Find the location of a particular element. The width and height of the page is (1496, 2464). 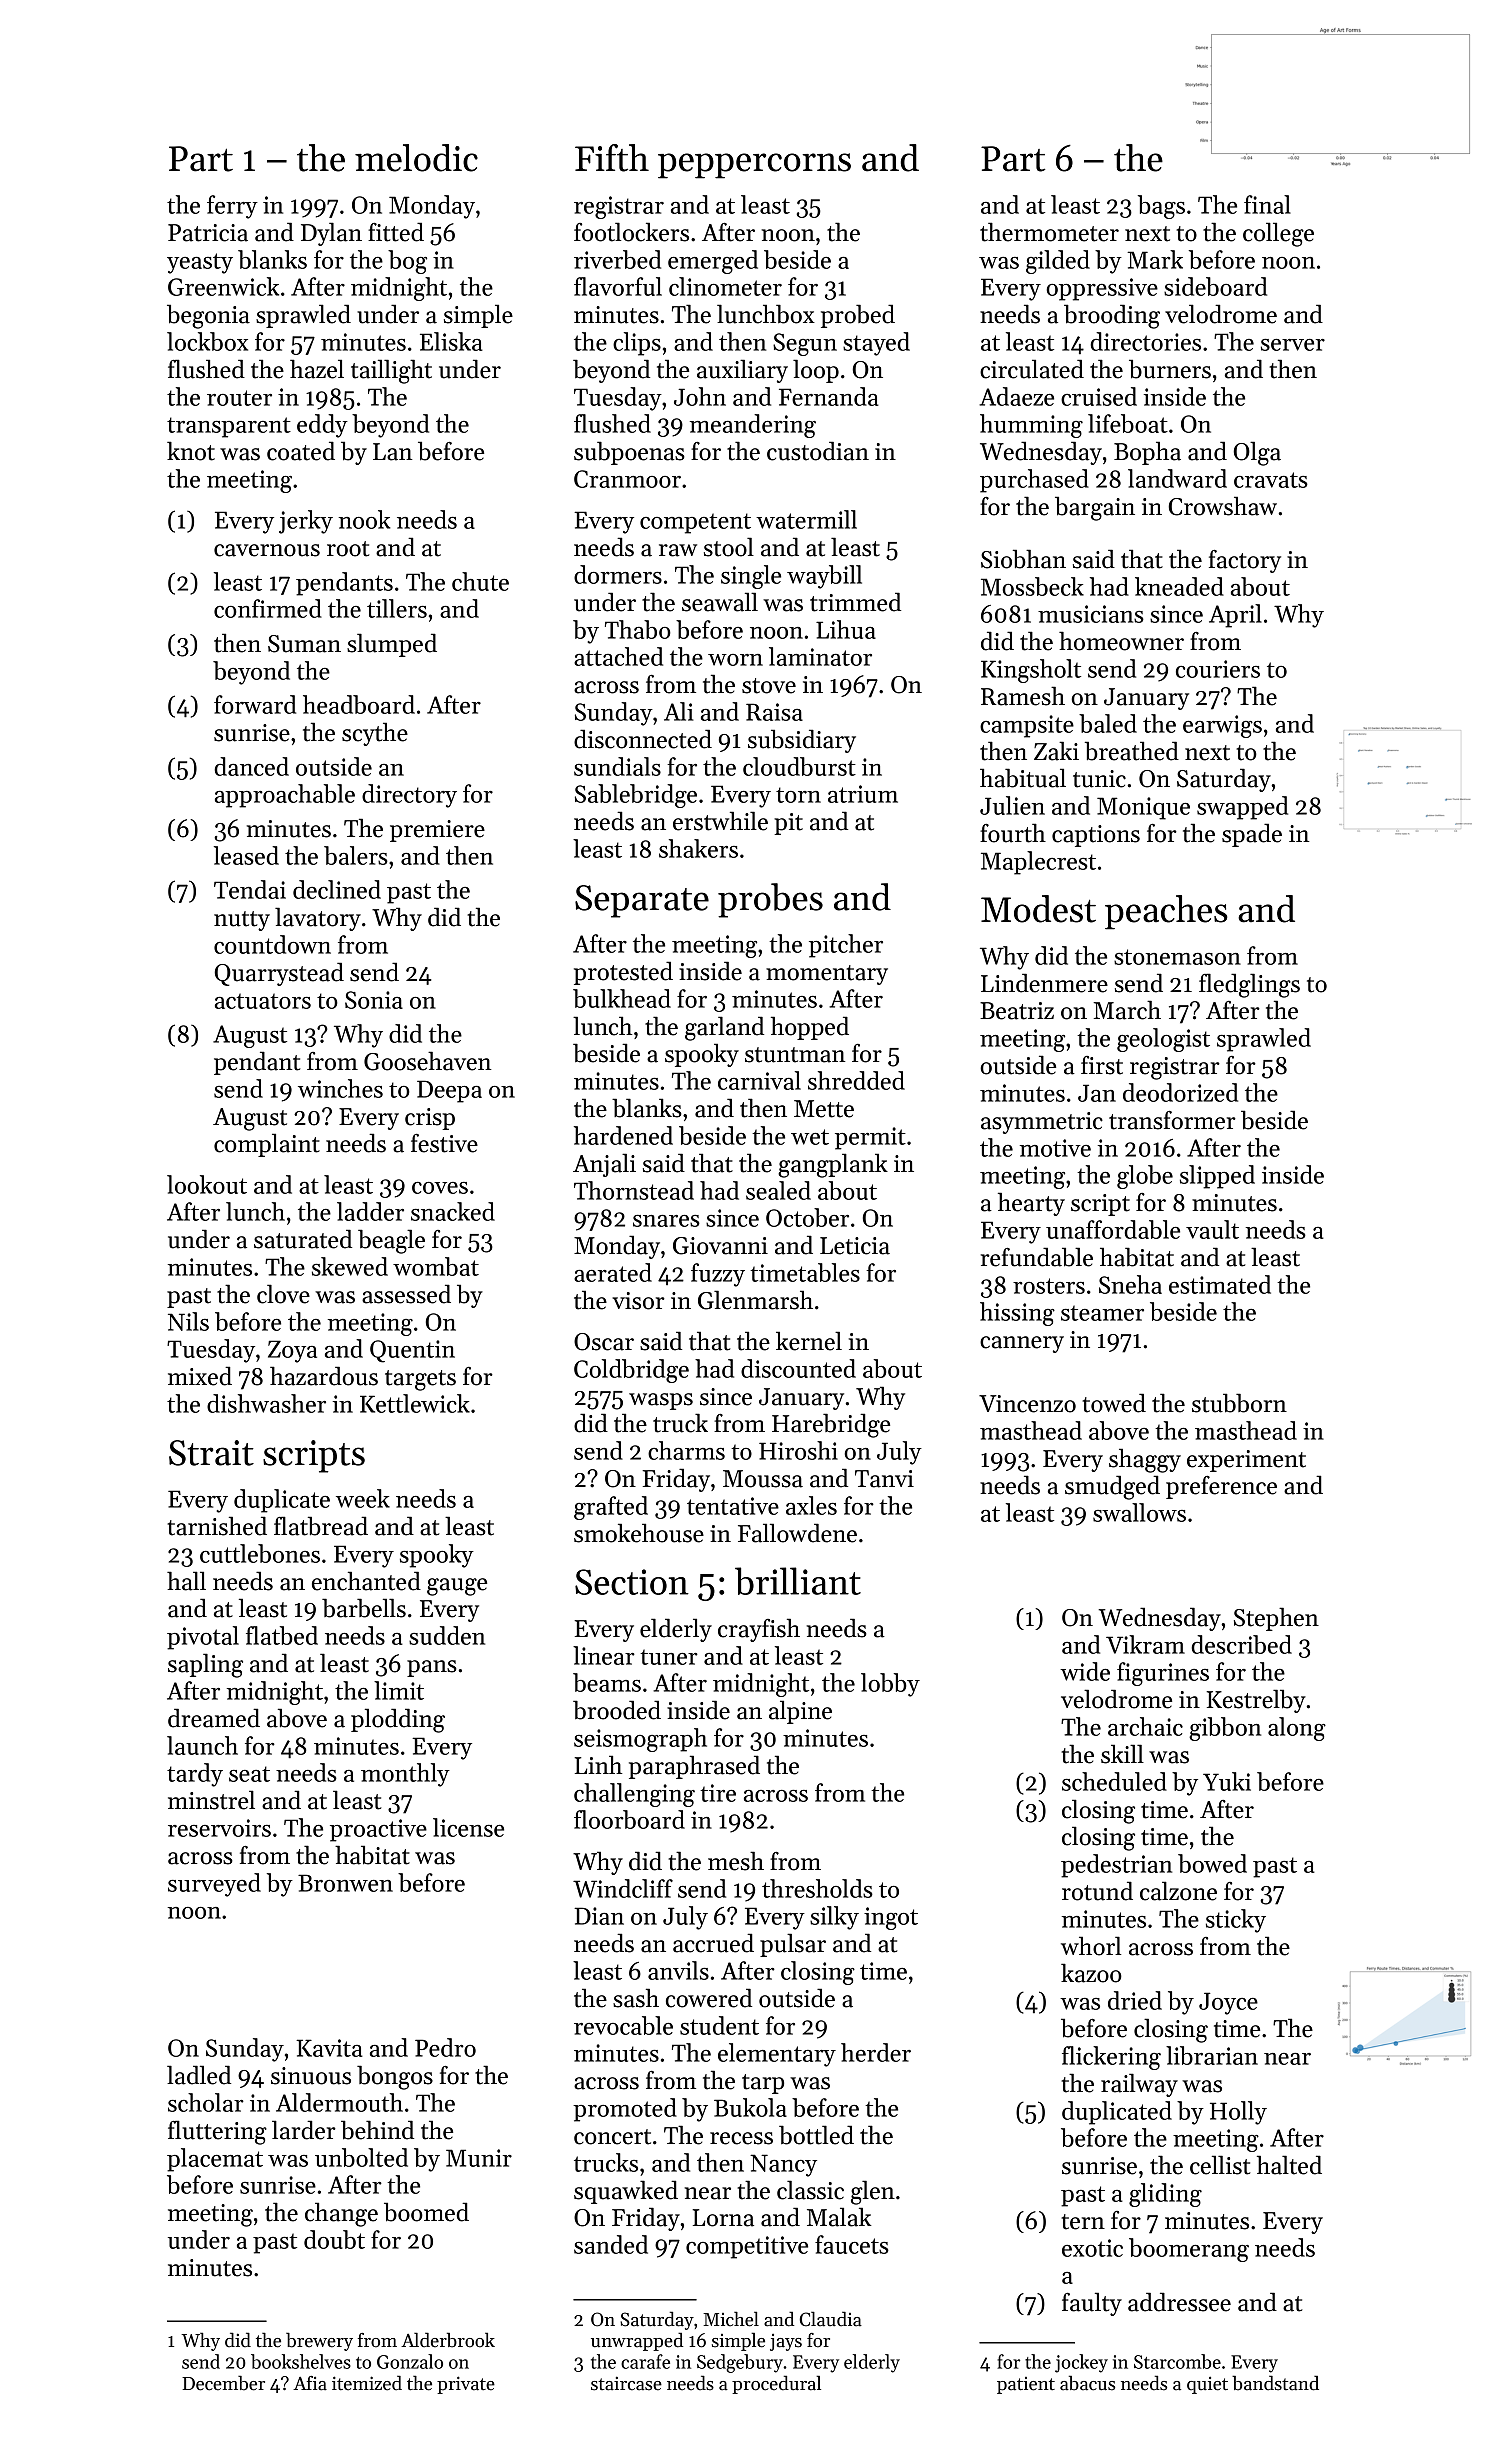

itemized is located at coordinates (367, 2383).
